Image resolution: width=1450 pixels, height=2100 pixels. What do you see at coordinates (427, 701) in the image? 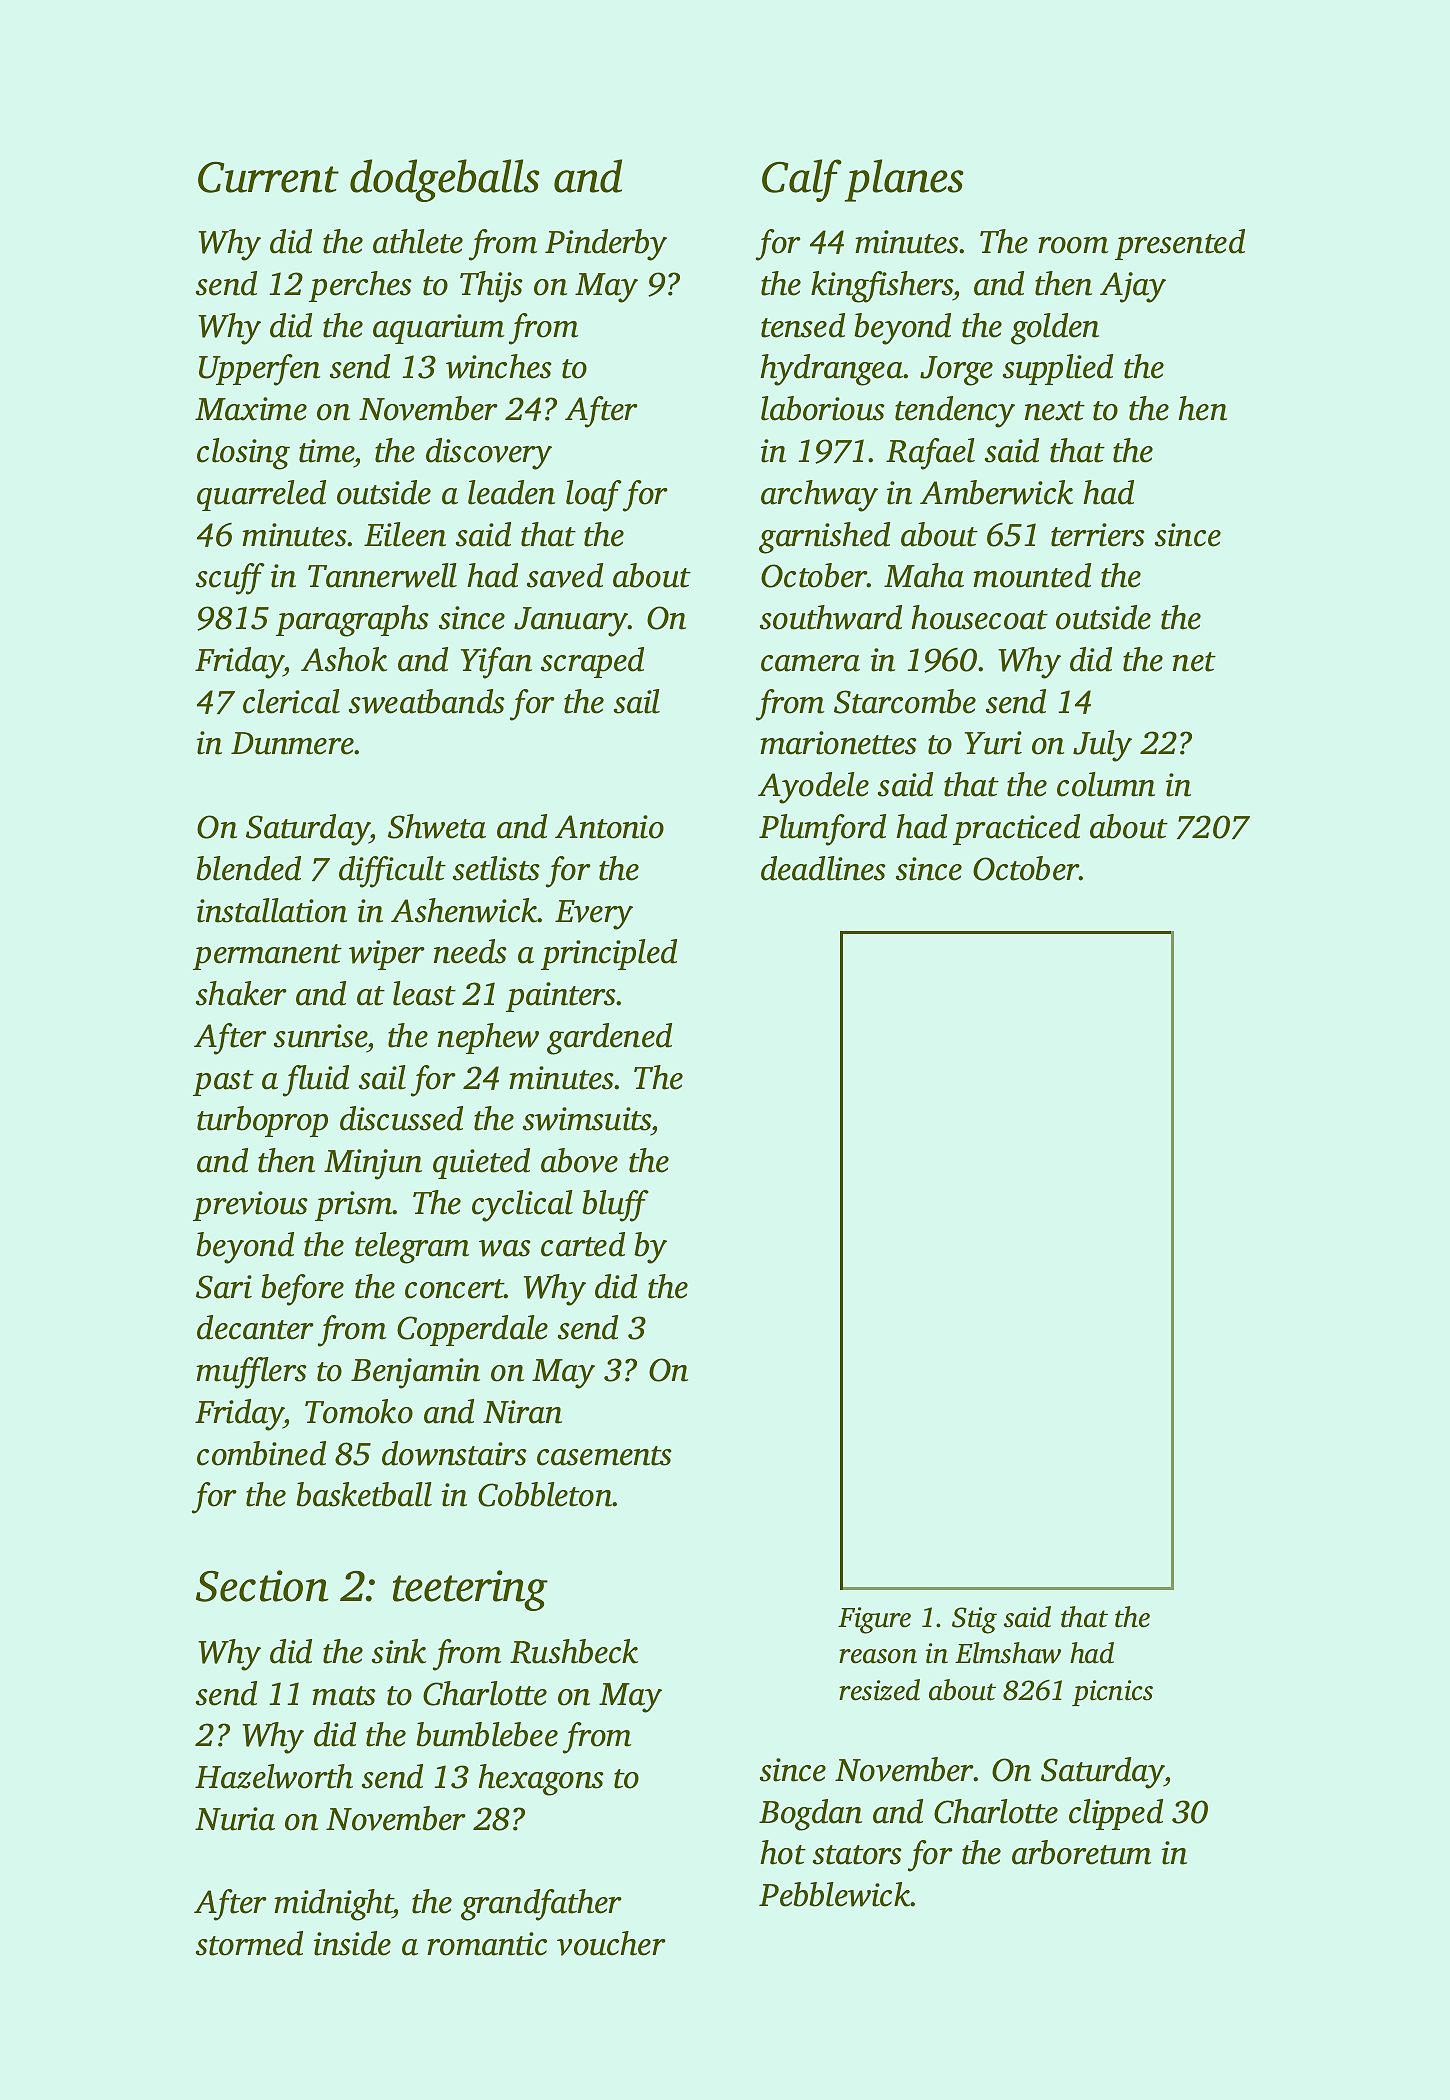
I see `sweatbands` at bounding box center [427, 701].
